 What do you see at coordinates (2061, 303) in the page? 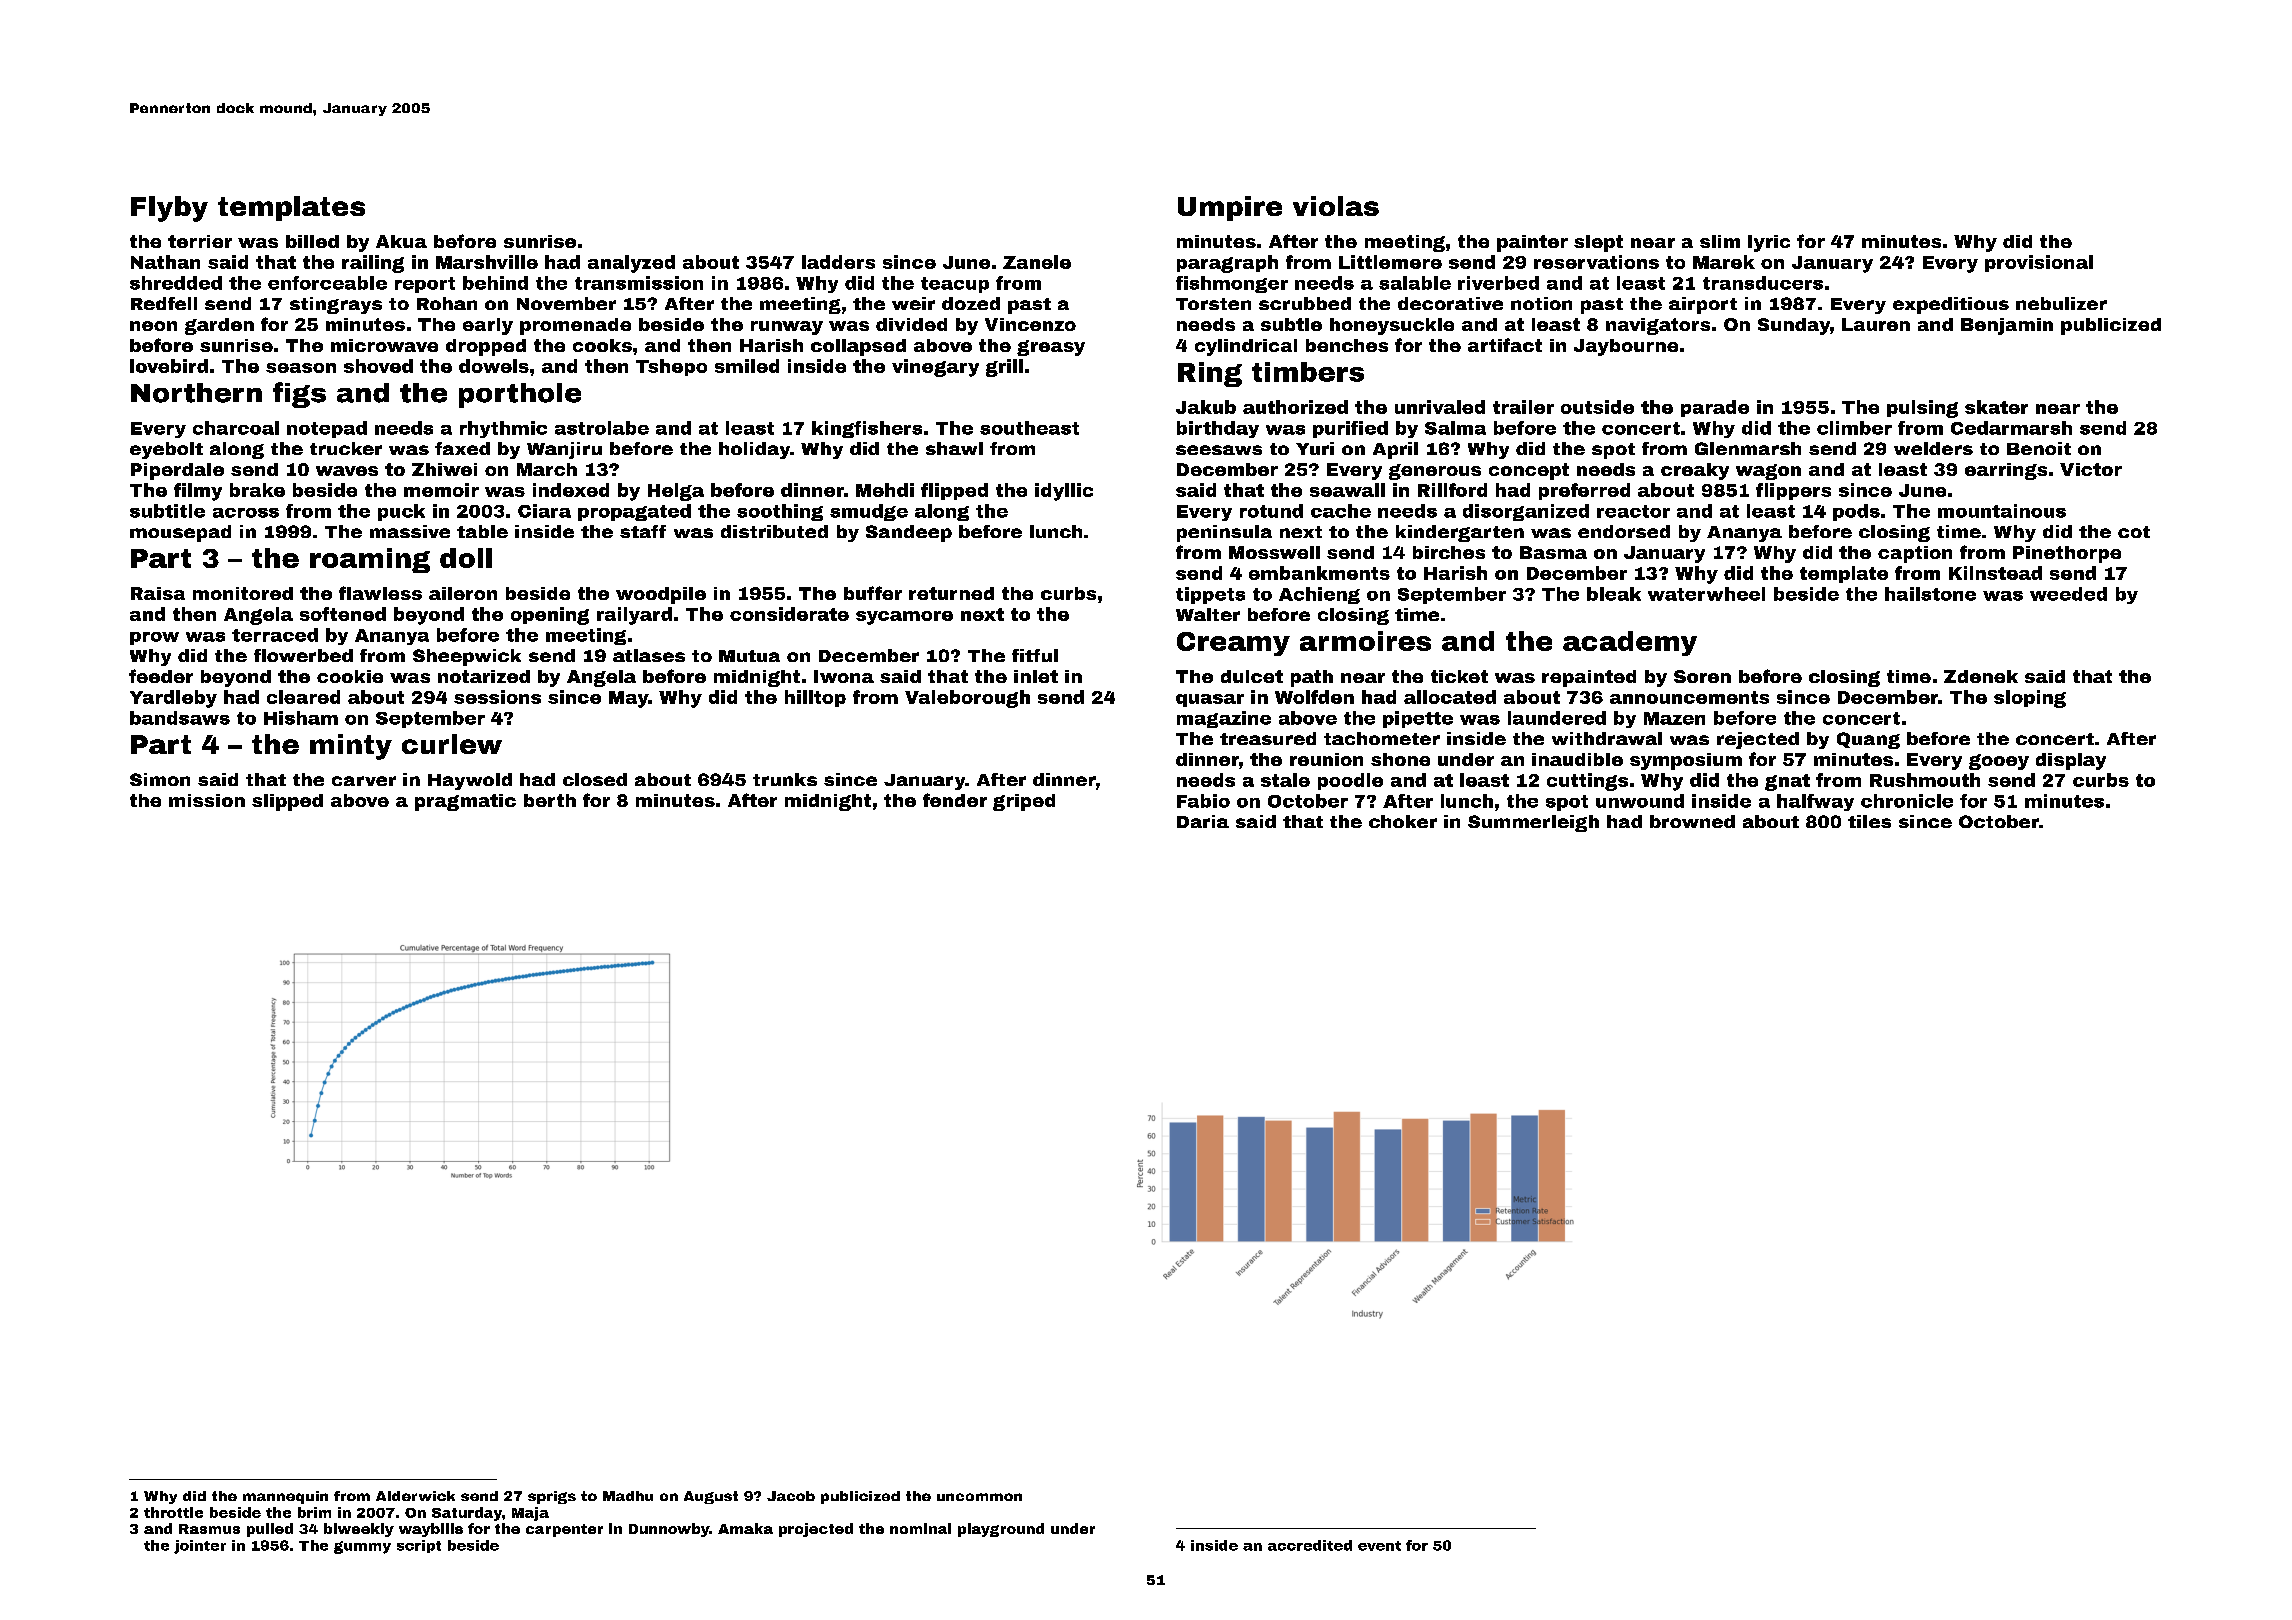
I see `nebulizer` at bounding box center [2061, 303].
